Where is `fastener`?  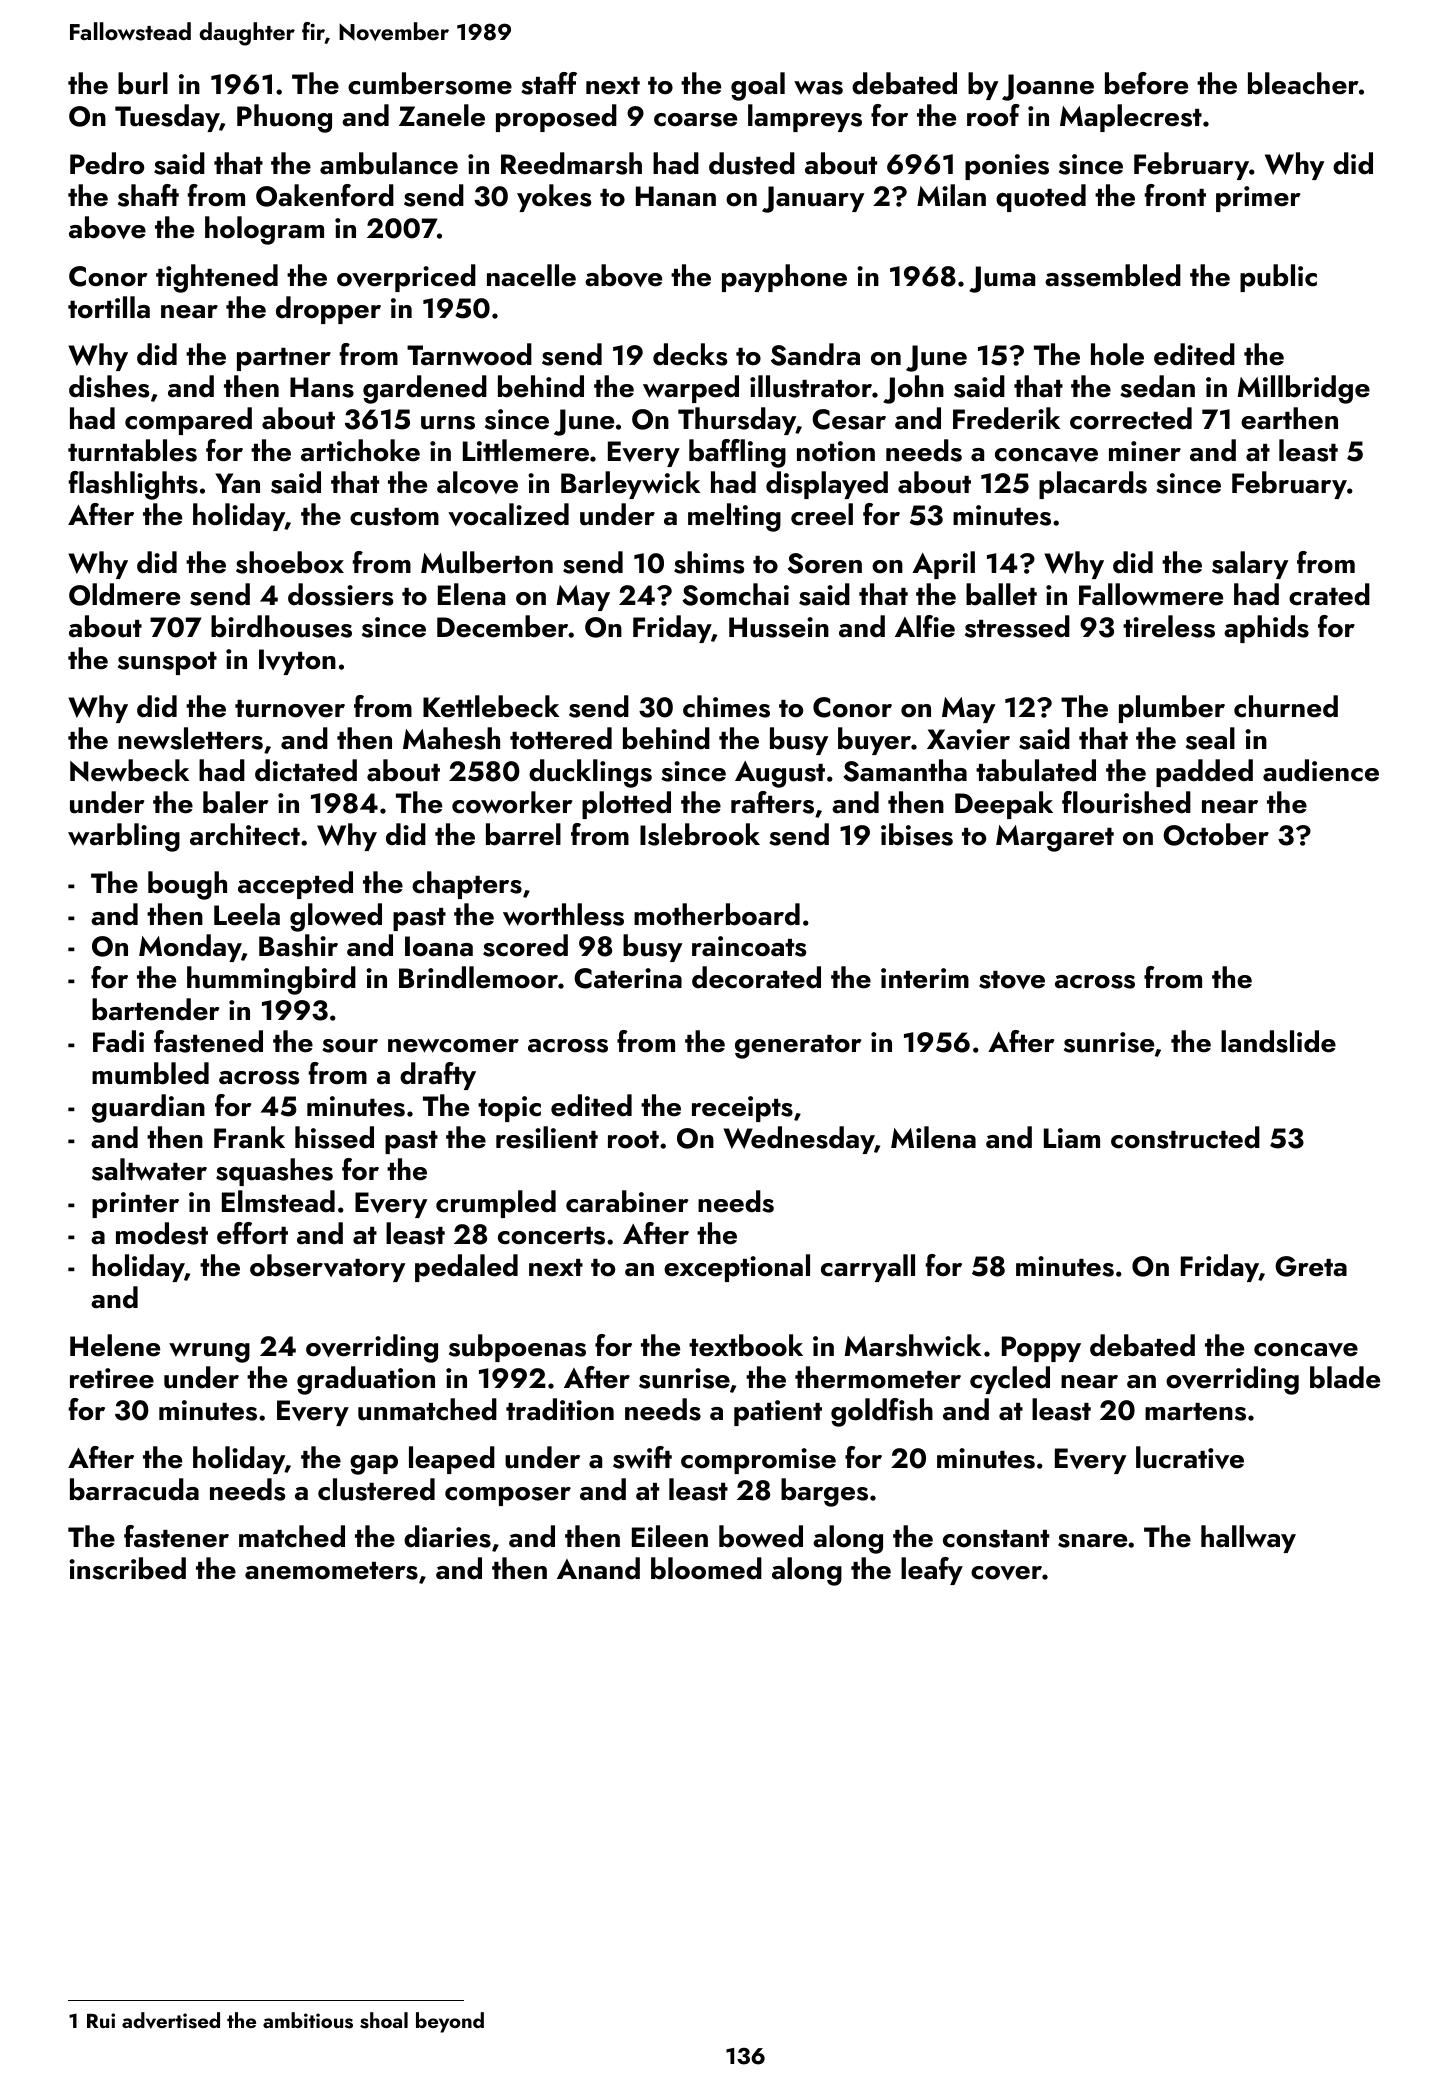 fastener is located at coordinates (176, 1536).
